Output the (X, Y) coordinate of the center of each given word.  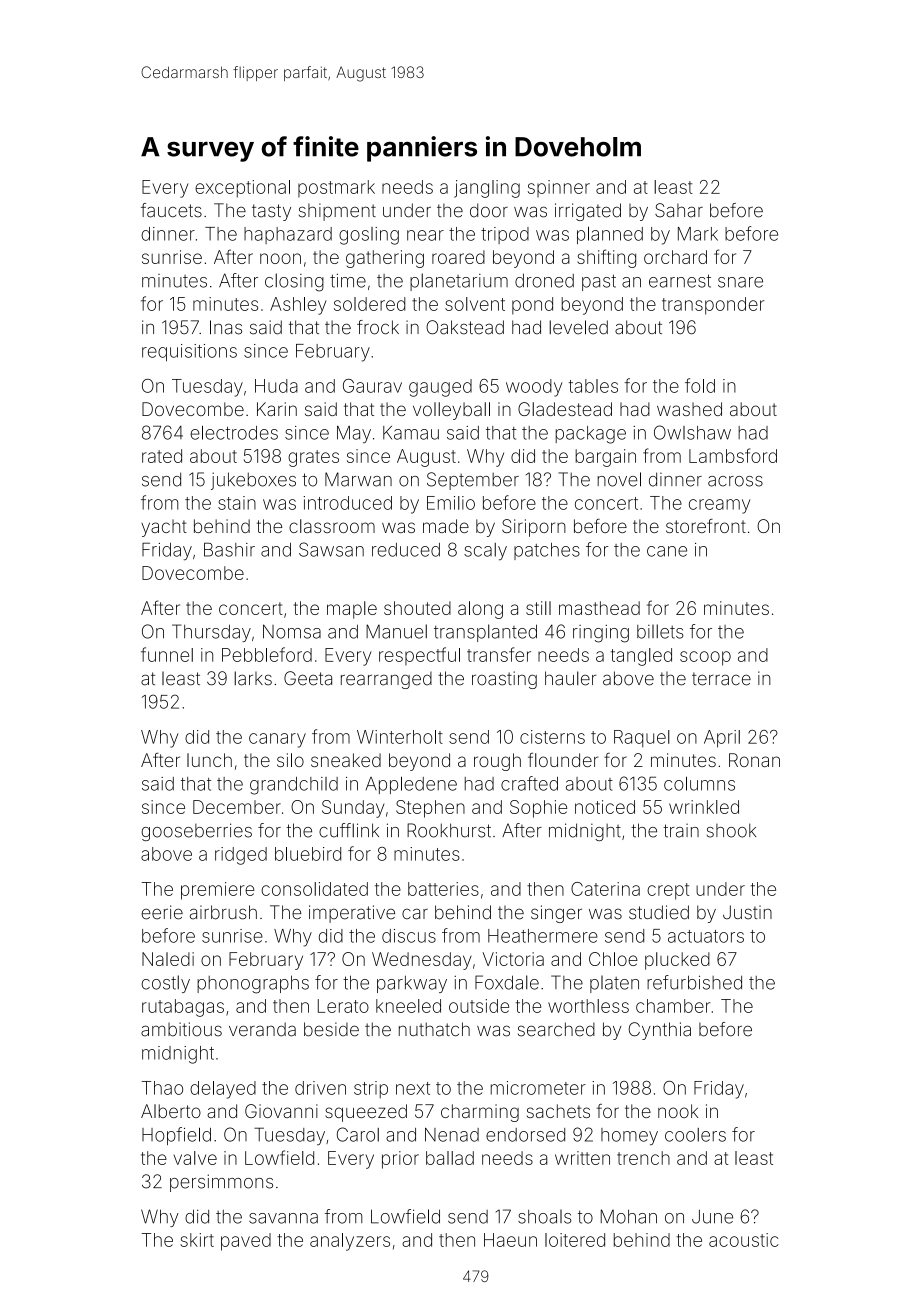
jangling (487, 189)
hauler (570, 678)
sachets (558, 1111)
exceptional (242, 189)
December (237, 807)
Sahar (679, 210)
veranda (262, 1029)
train (681, 831)
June (712, 1216)
